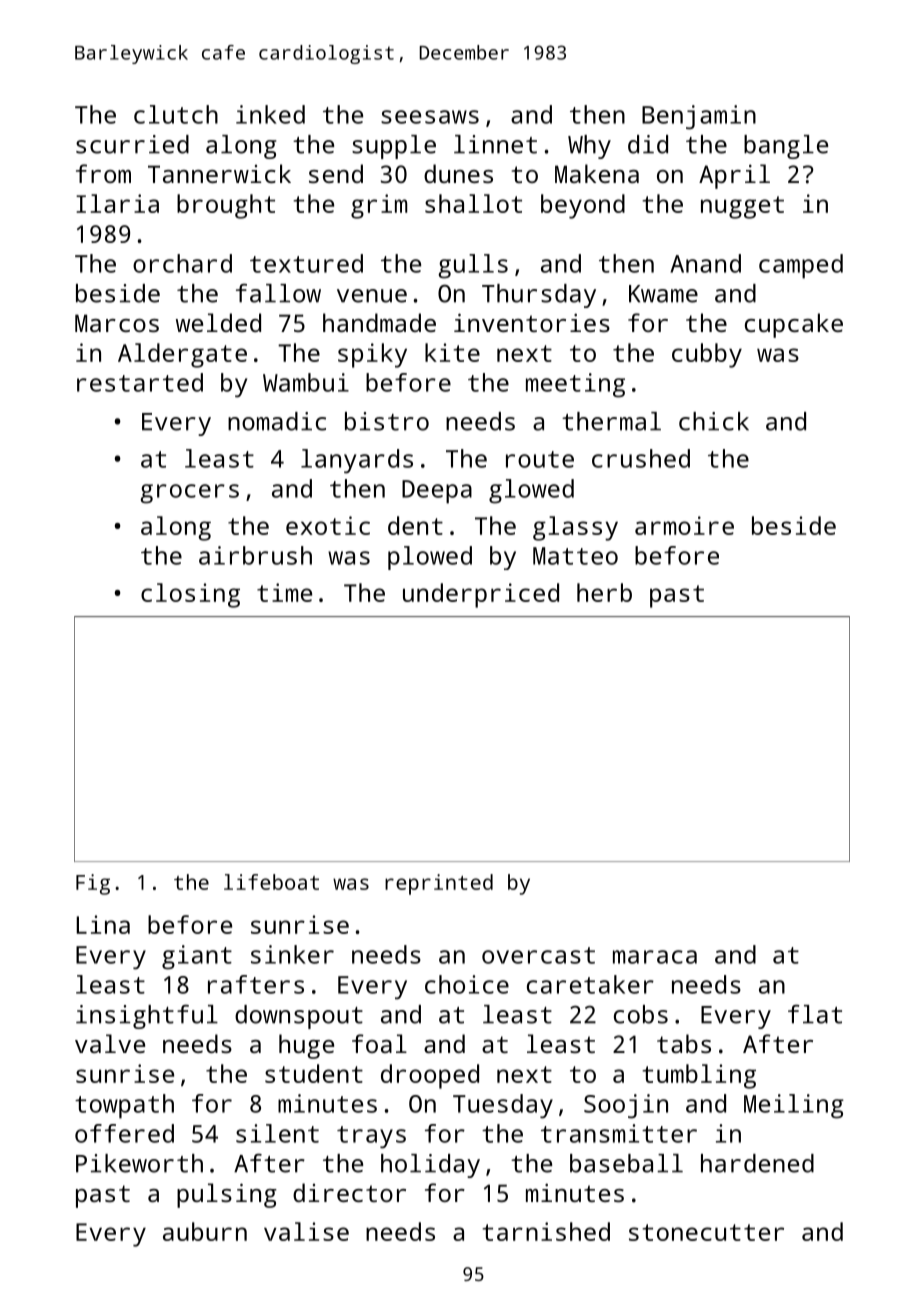  What do you see at coordinates (684, 525) in the screenshot?
I see `armoire` at bounding box center [684, 525].
